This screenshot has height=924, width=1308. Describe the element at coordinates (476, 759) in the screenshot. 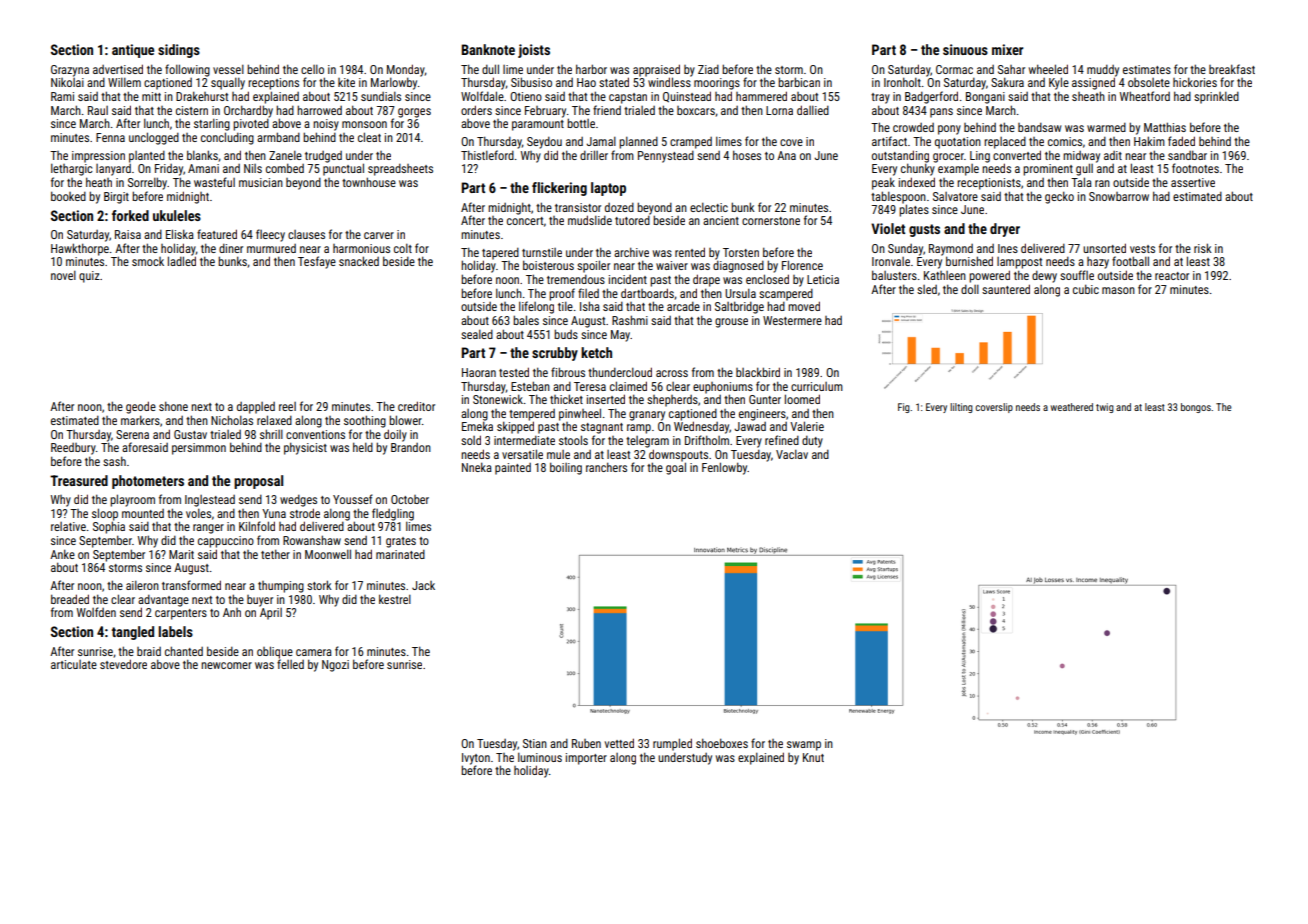

I see `Ivyton` at that location.
